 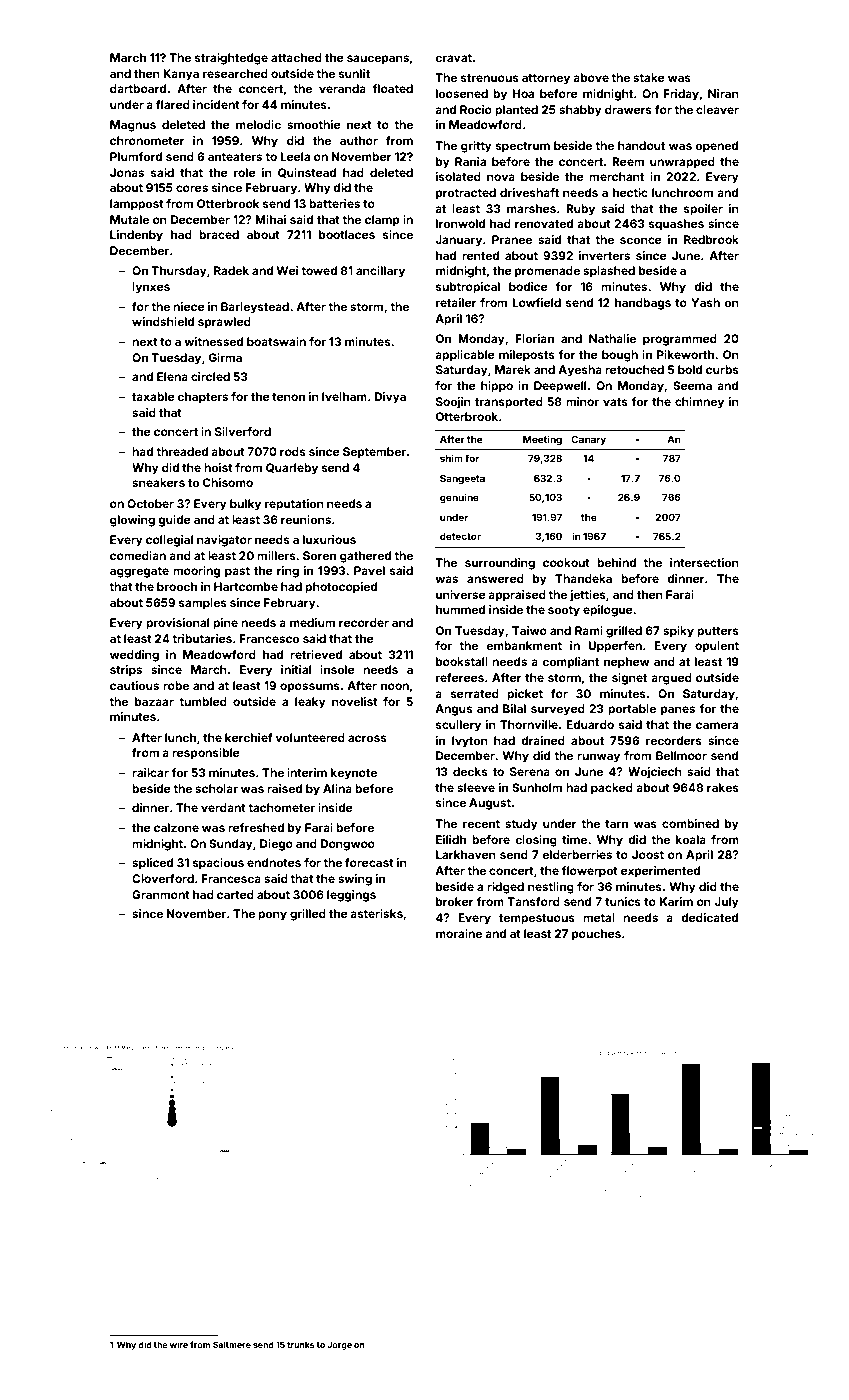 What do you see at coordinates (301, 1344) in the page?
I see `trunks` at bounding box center [301, 1344].
